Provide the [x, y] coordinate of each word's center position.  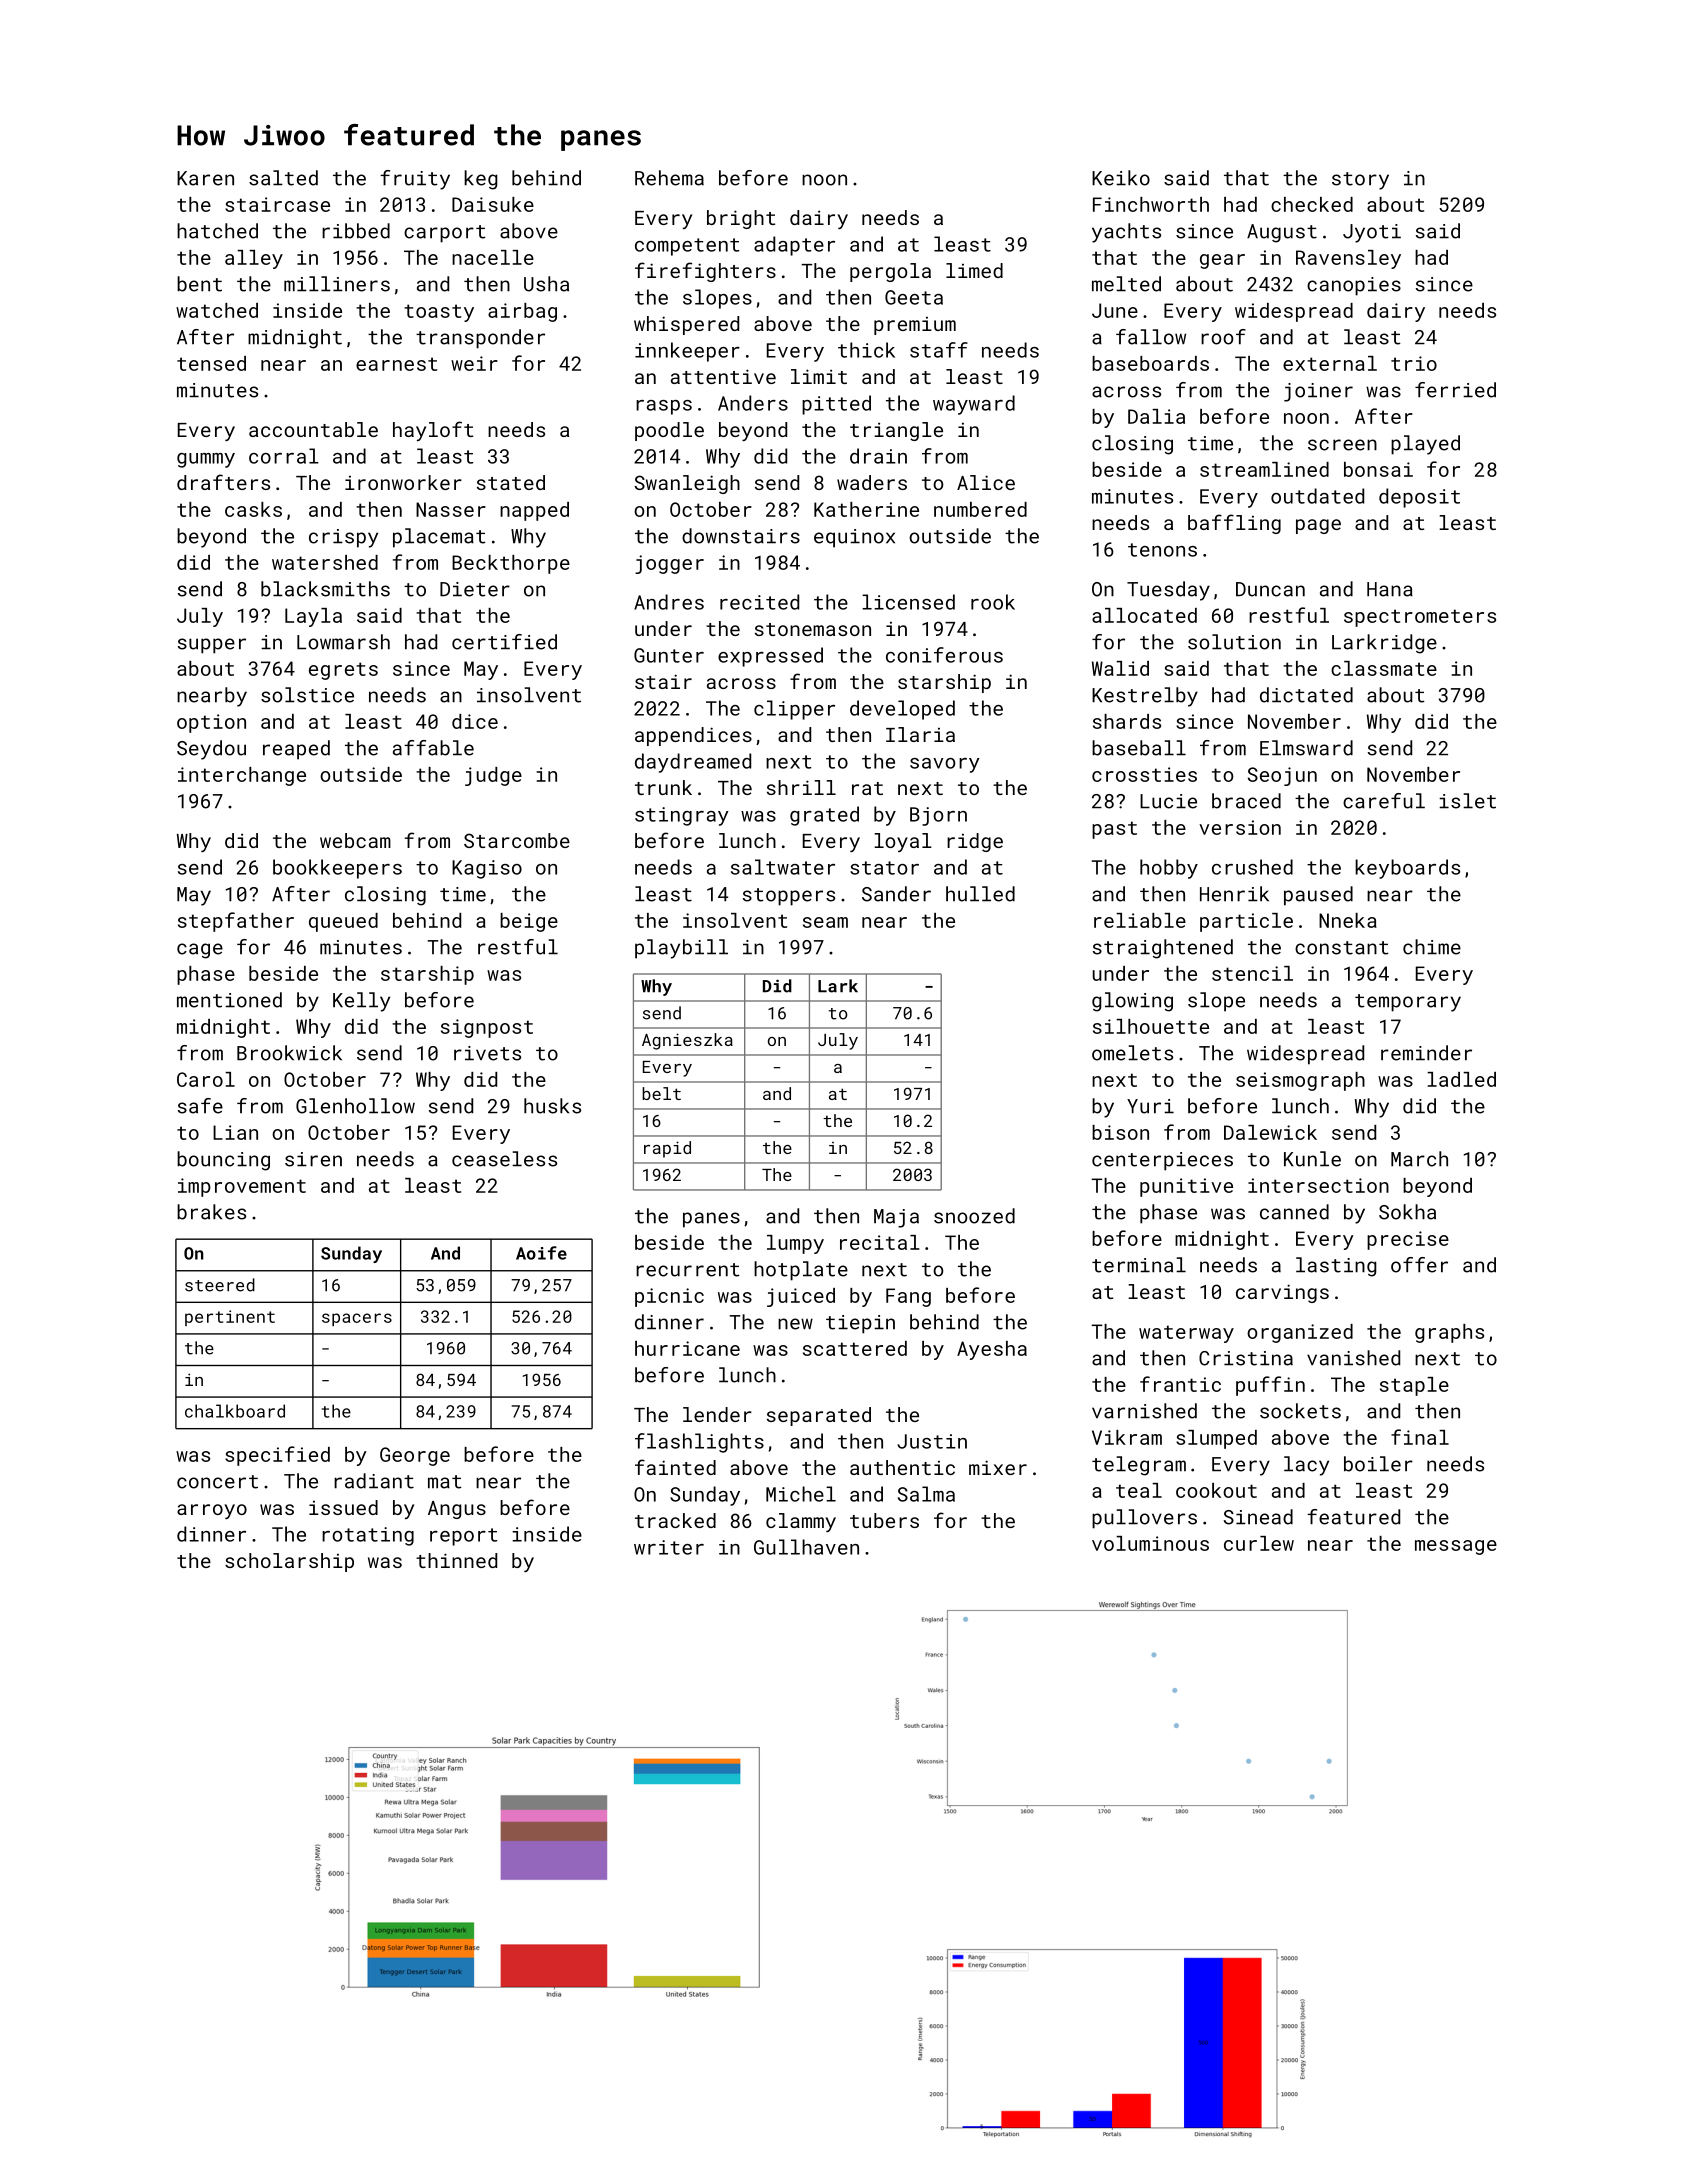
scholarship [289, 1562]
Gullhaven [806, 1547]
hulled [980, 894]
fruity [415, 180]
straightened [1163, 949]
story [1360, 181]
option [211, 723]
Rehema [669, 178]
